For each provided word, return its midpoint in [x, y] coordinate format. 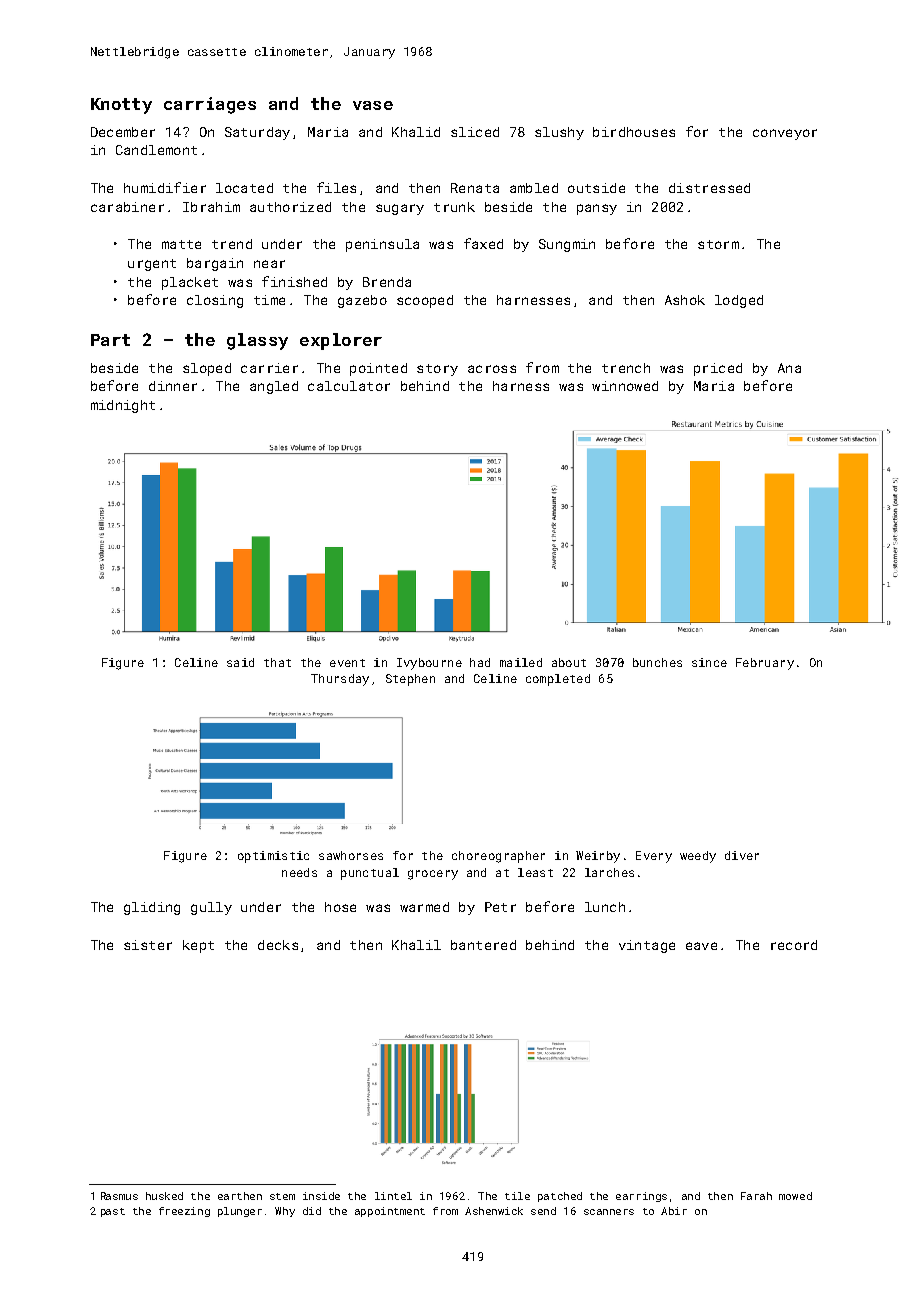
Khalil [416, 945]
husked [164, 1196]
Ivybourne [429, 664]
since [709, 662]
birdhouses [634, 132]
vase [373, 105]
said [240, 662]
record [794, 945]
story [437, 370]
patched [560, 1197]
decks [278, 945]
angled [274, 387]
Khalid [416, 132]
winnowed [625, 386]
